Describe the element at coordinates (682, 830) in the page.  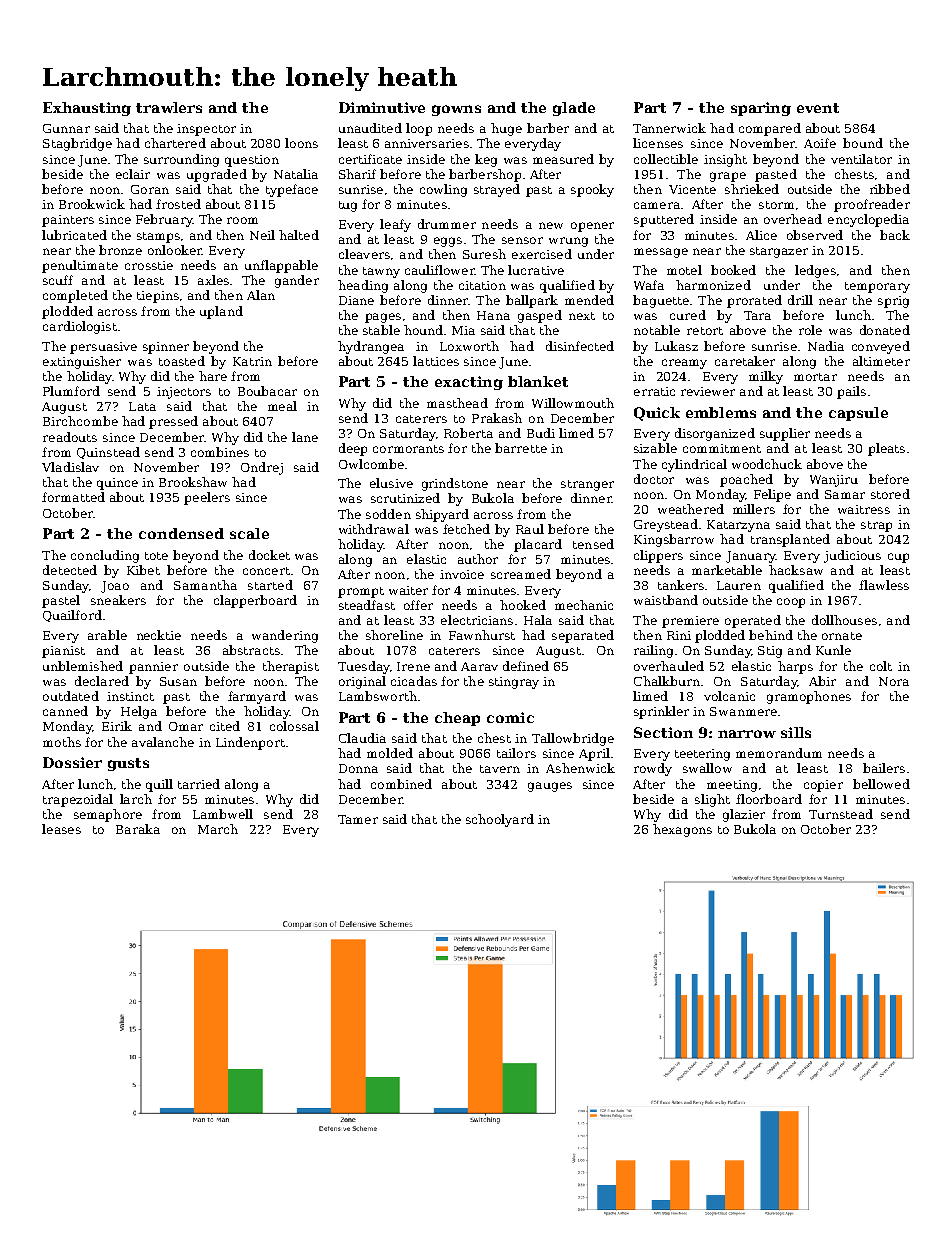
I see `hexagons` at that location.
